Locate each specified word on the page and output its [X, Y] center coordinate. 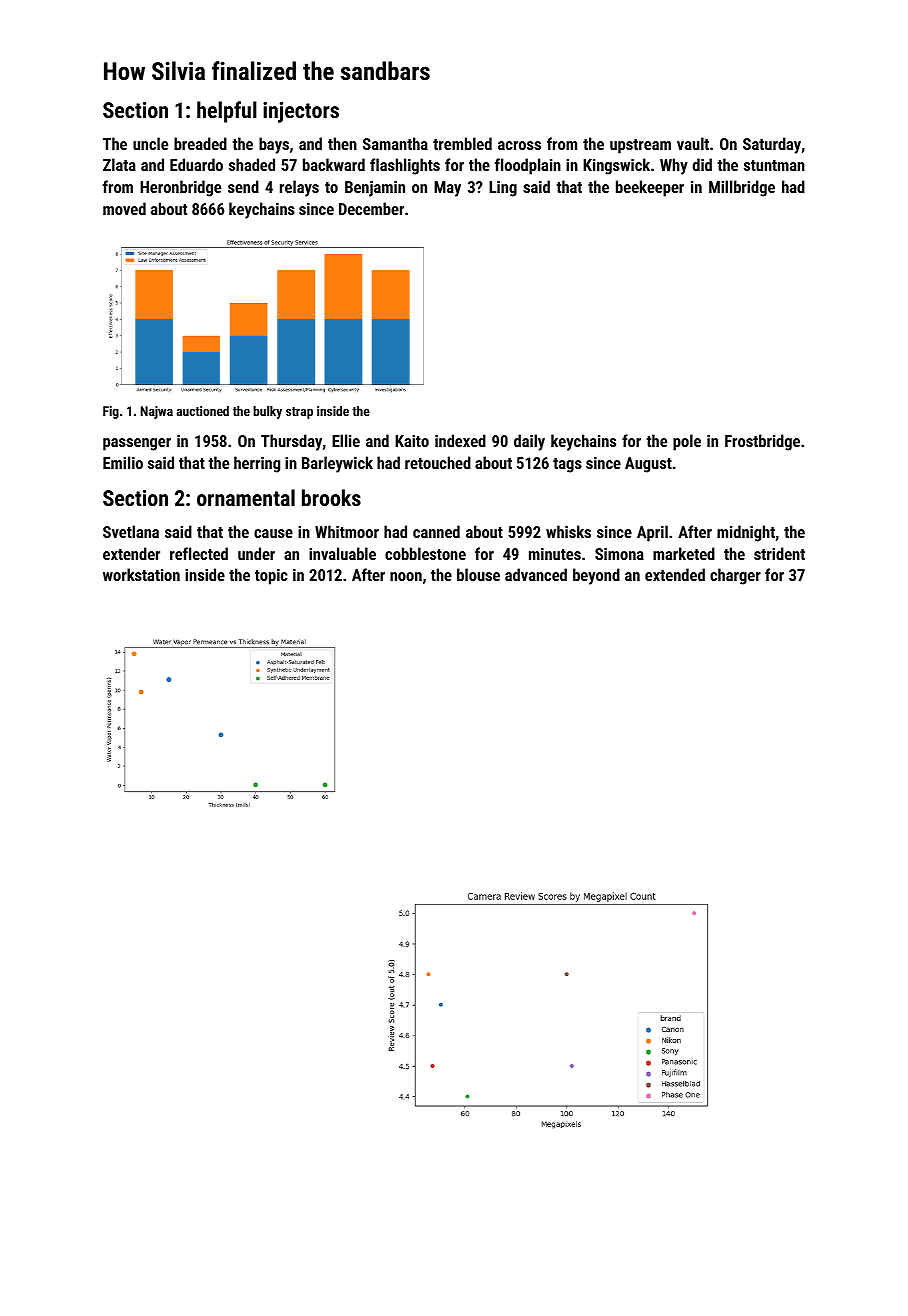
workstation [141, 574]
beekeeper [650, 188]
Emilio [123, 462]
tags [567, 465]
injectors [301, 112]
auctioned [203, 411]
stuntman [774, 165]
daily [529, 442]
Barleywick [337, 464]
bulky [267, 412]
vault [693, 143]
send [243, 186]
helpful [227, 112]
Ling [503, 189]
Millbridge [742, 188]
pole [687, 442]
